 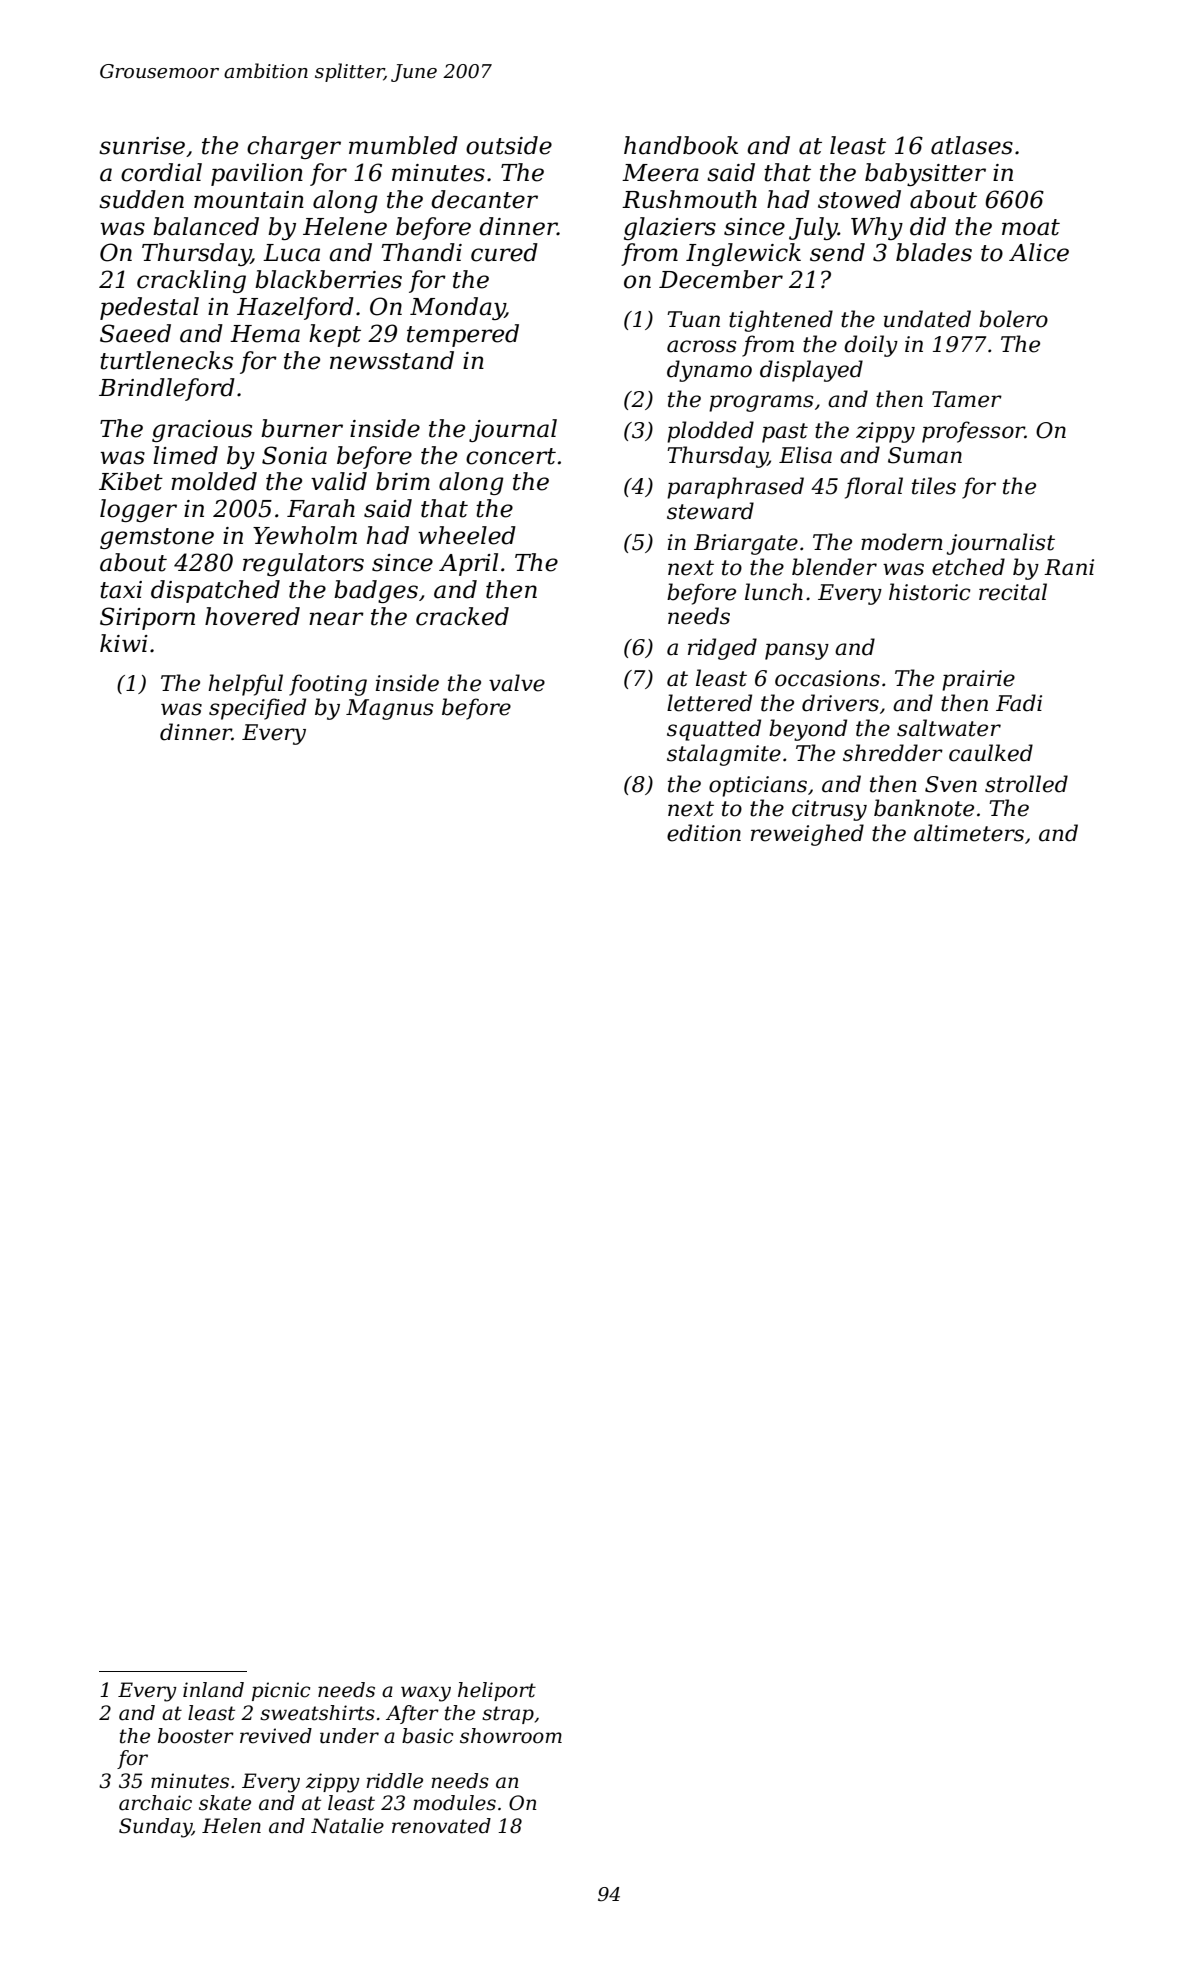 What do you see at coordinates (714, 730) in the screenshot?
I see `squatted` at bounding box center [714, 730].
